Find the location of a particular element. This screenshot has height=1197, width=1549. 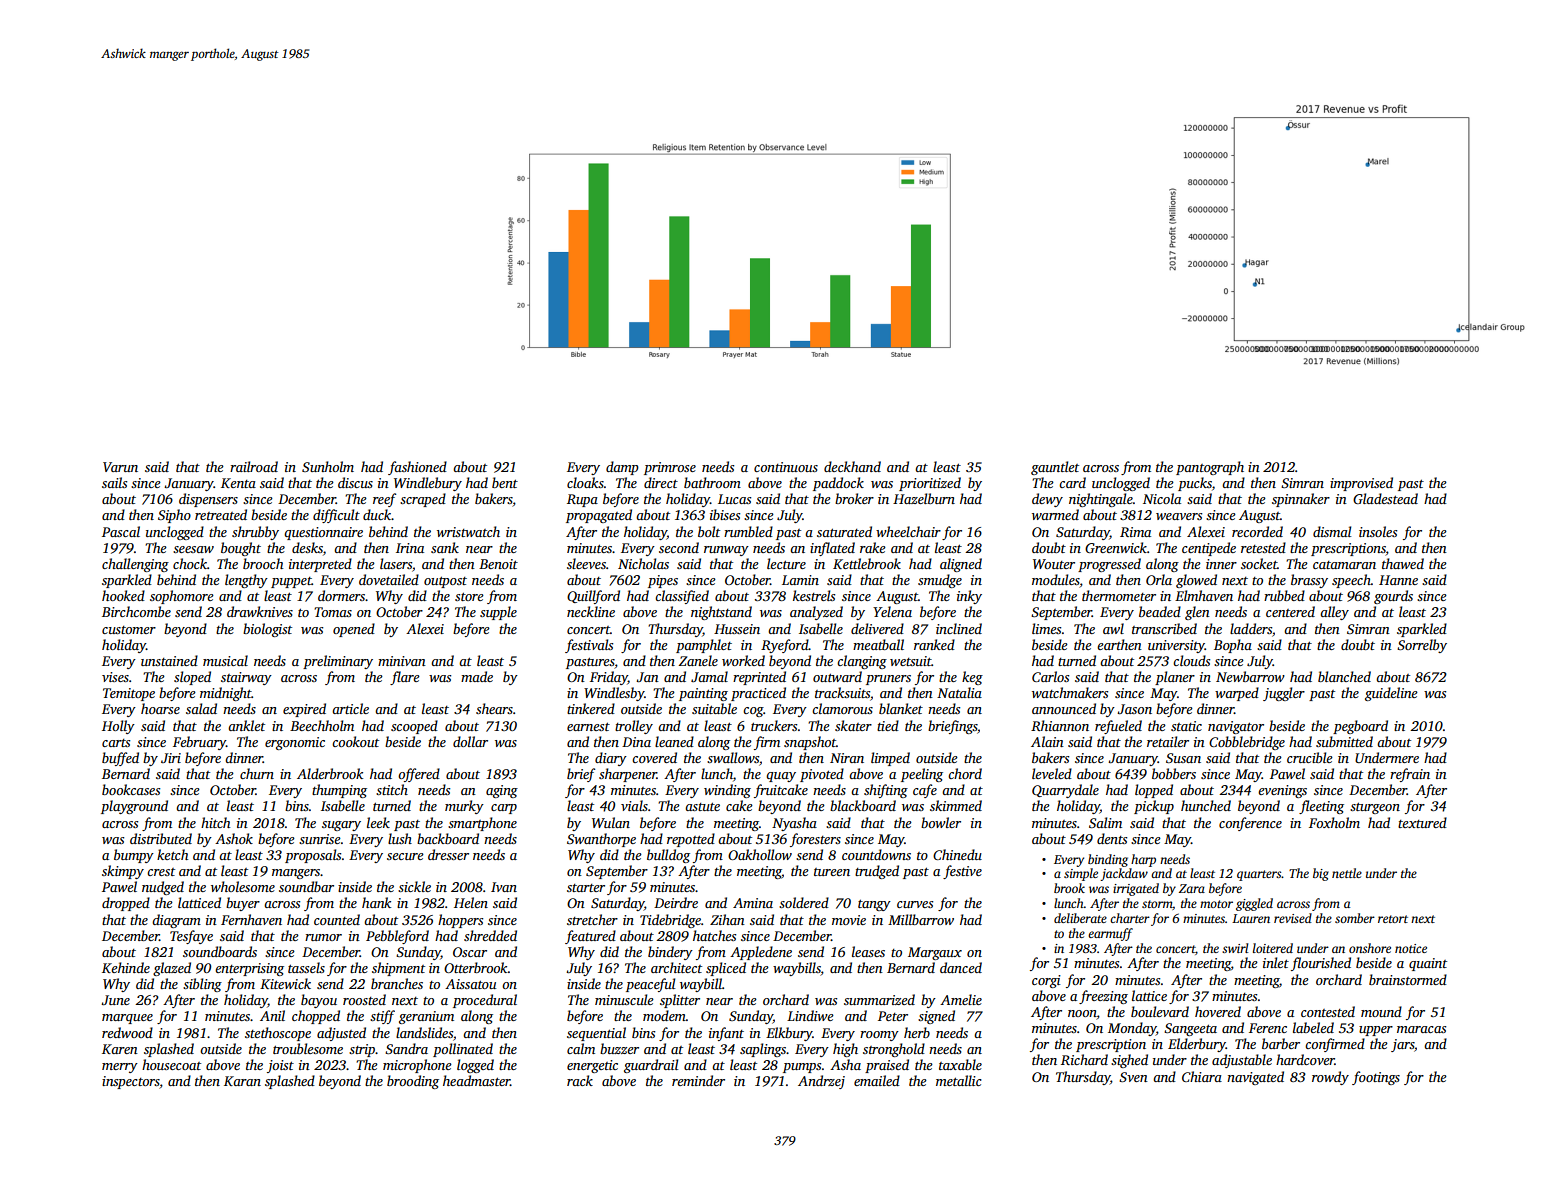

quaint is located at coordinates (1428, 964).
